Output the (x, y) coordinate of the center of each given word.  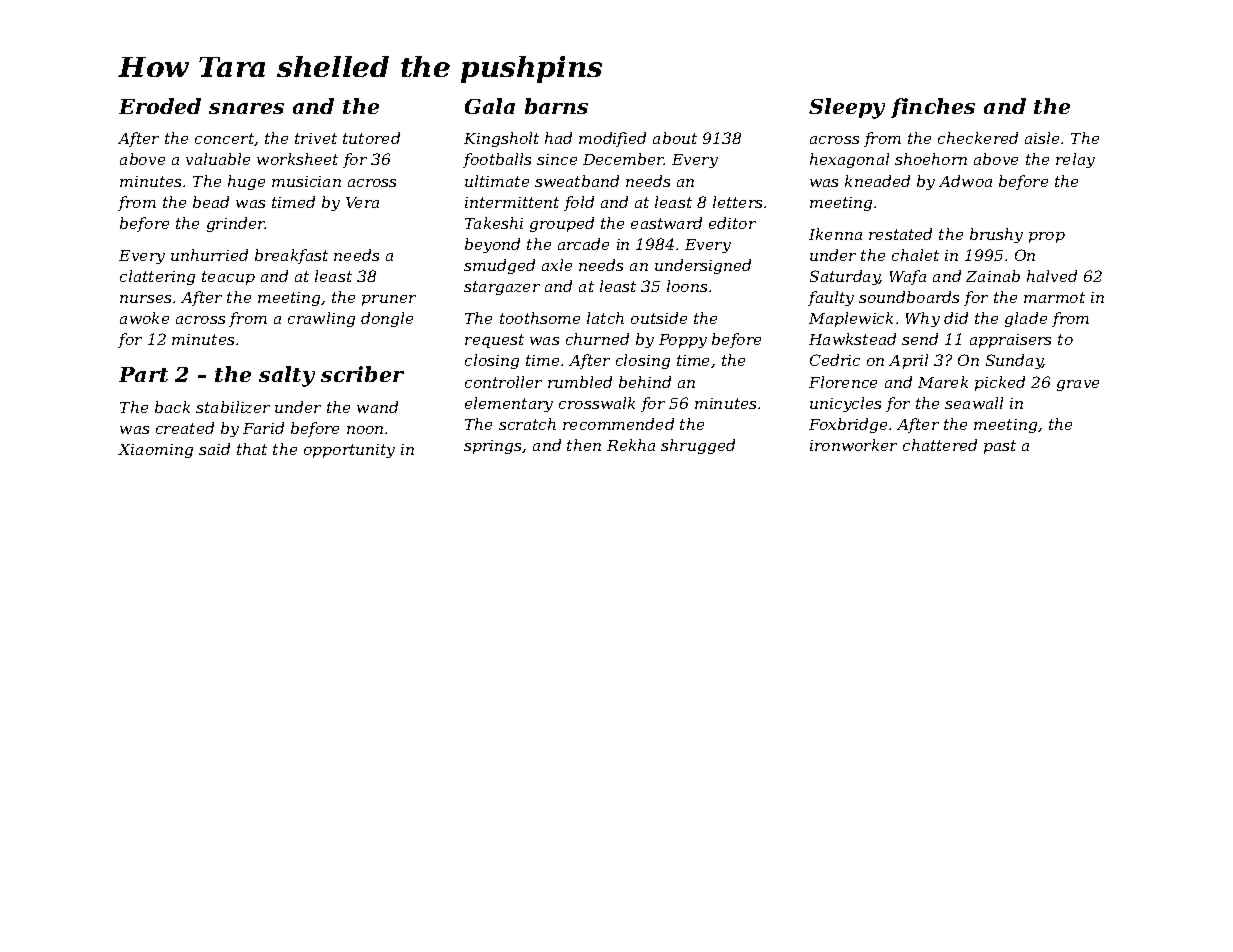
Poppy (683, 341)
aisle (1042, 138)
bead (211, 202)
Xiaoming (155, 451)
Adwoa (965, 181)
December (623, 159)
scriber (362, 374)
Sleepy (847, 108)
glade (1026, 319)
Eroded (160, 106)
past (1000, 447)
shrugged (698, 446)
